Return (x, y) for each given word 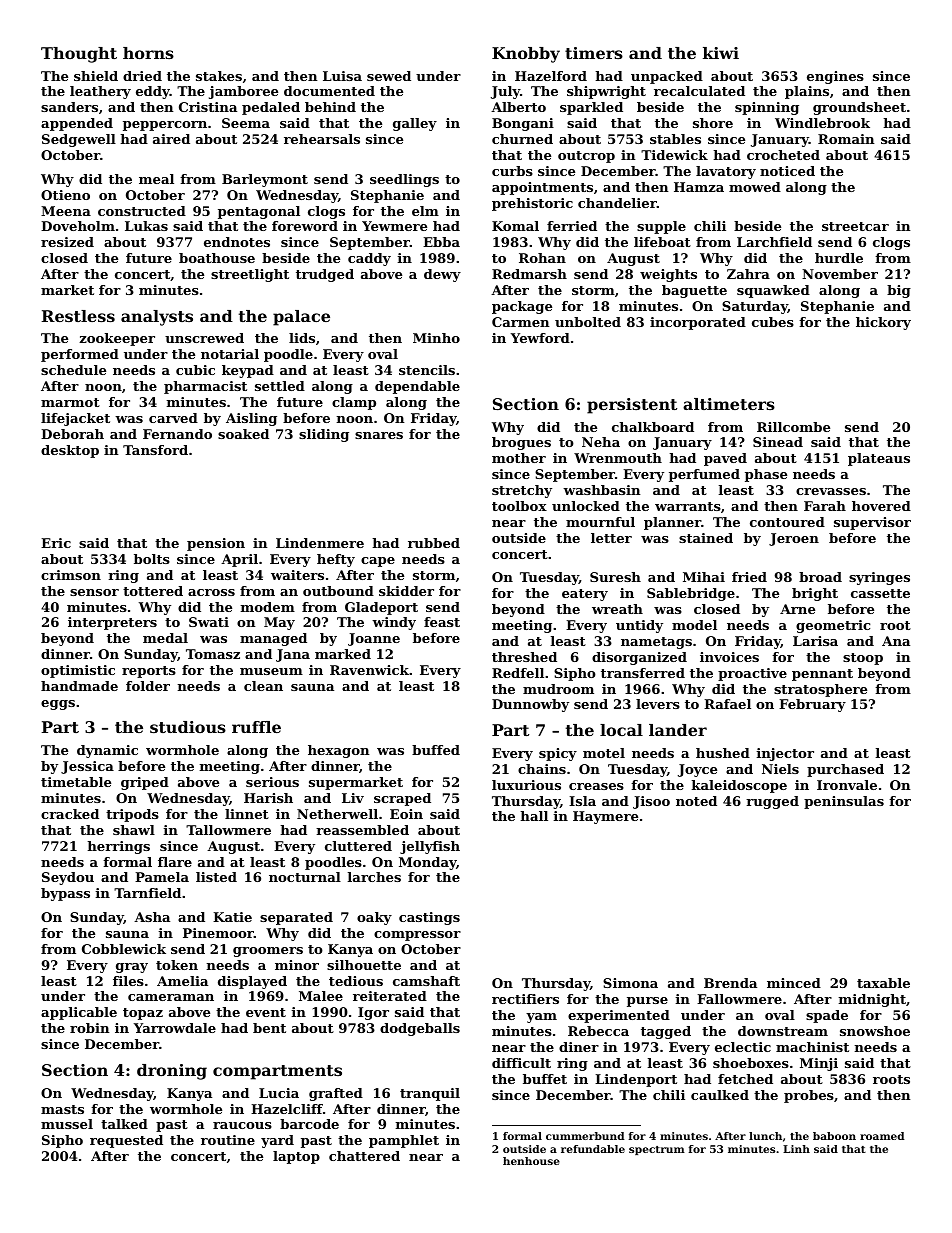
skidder (406, 591)
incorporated (698, 323)
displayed (252, 982)
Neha (601, 442)
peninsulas (844, 802)
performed (80, 355)
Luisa (342, 76)
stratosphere (820, 690)
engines (835, 77)
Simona (630, 983)
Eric (56, 543)
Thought (79, 55)
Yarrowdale (175, 1028)
